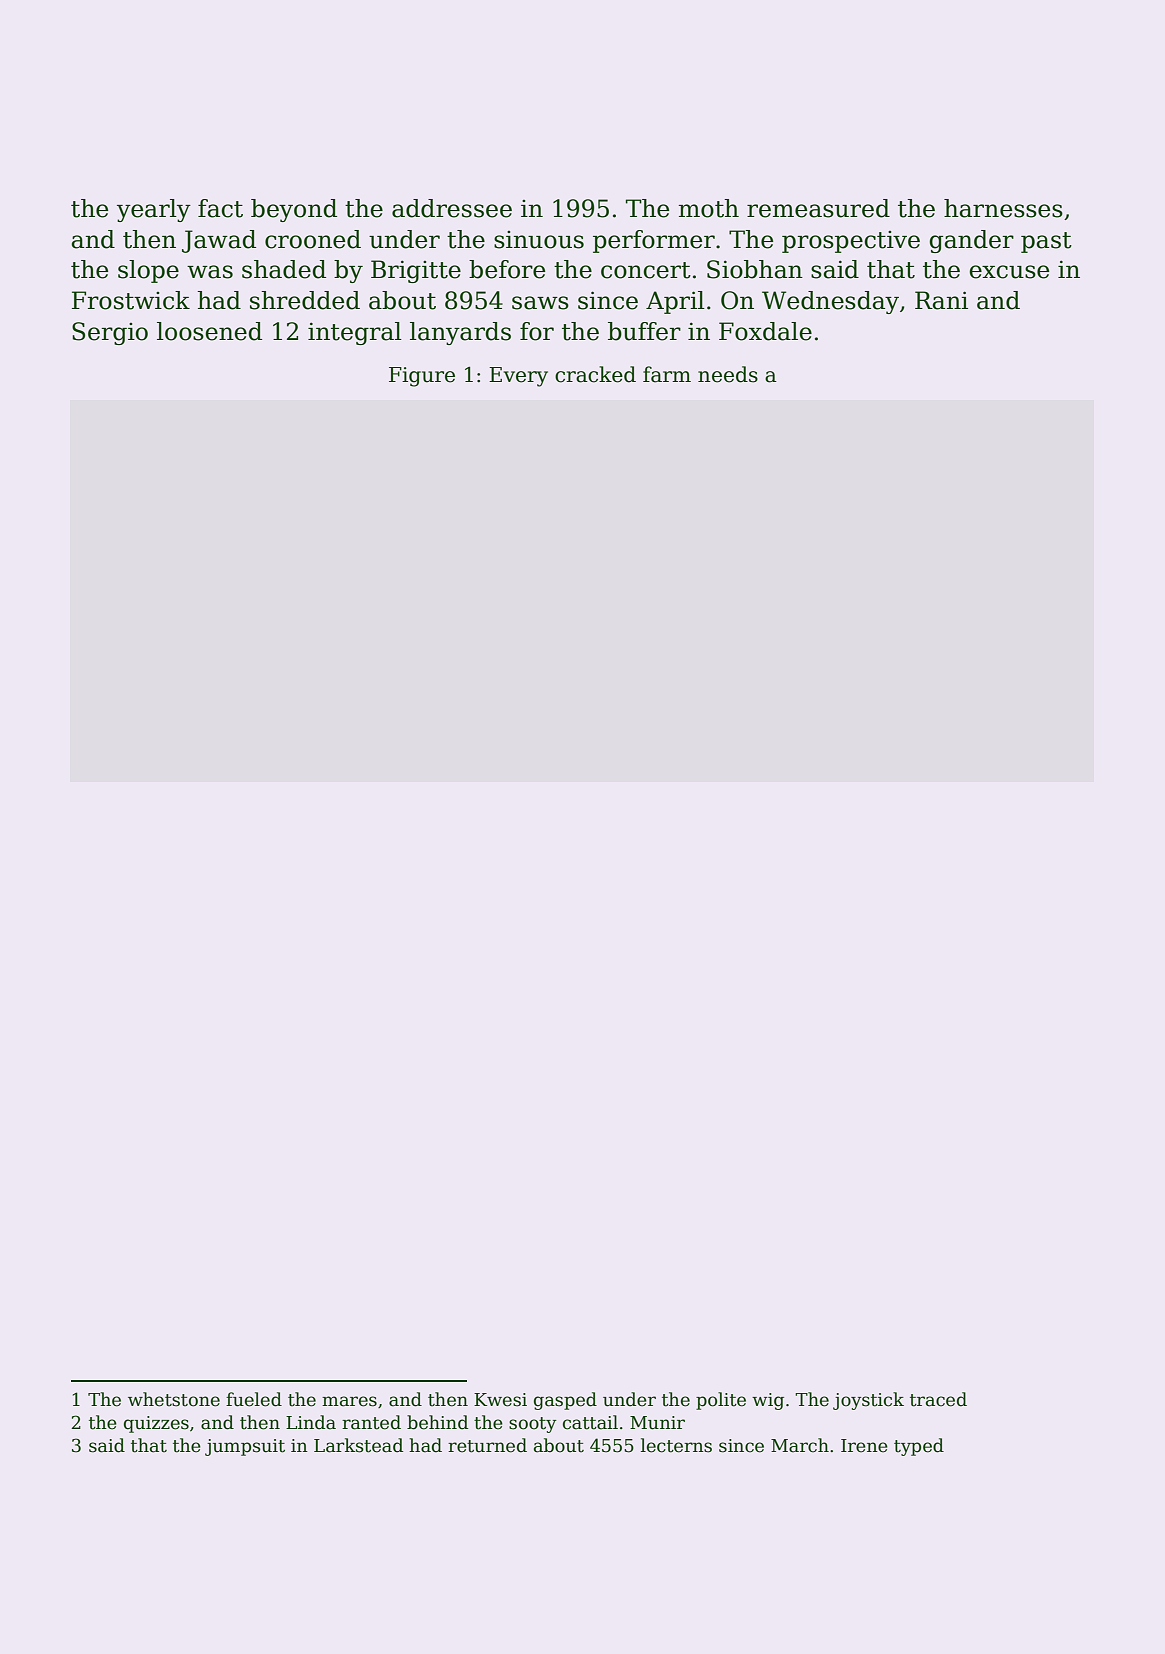 The height and width of the page is (1654, 1165). Describe the element at coordinates (595, 374) in the page. I see `cracked` at that location.
